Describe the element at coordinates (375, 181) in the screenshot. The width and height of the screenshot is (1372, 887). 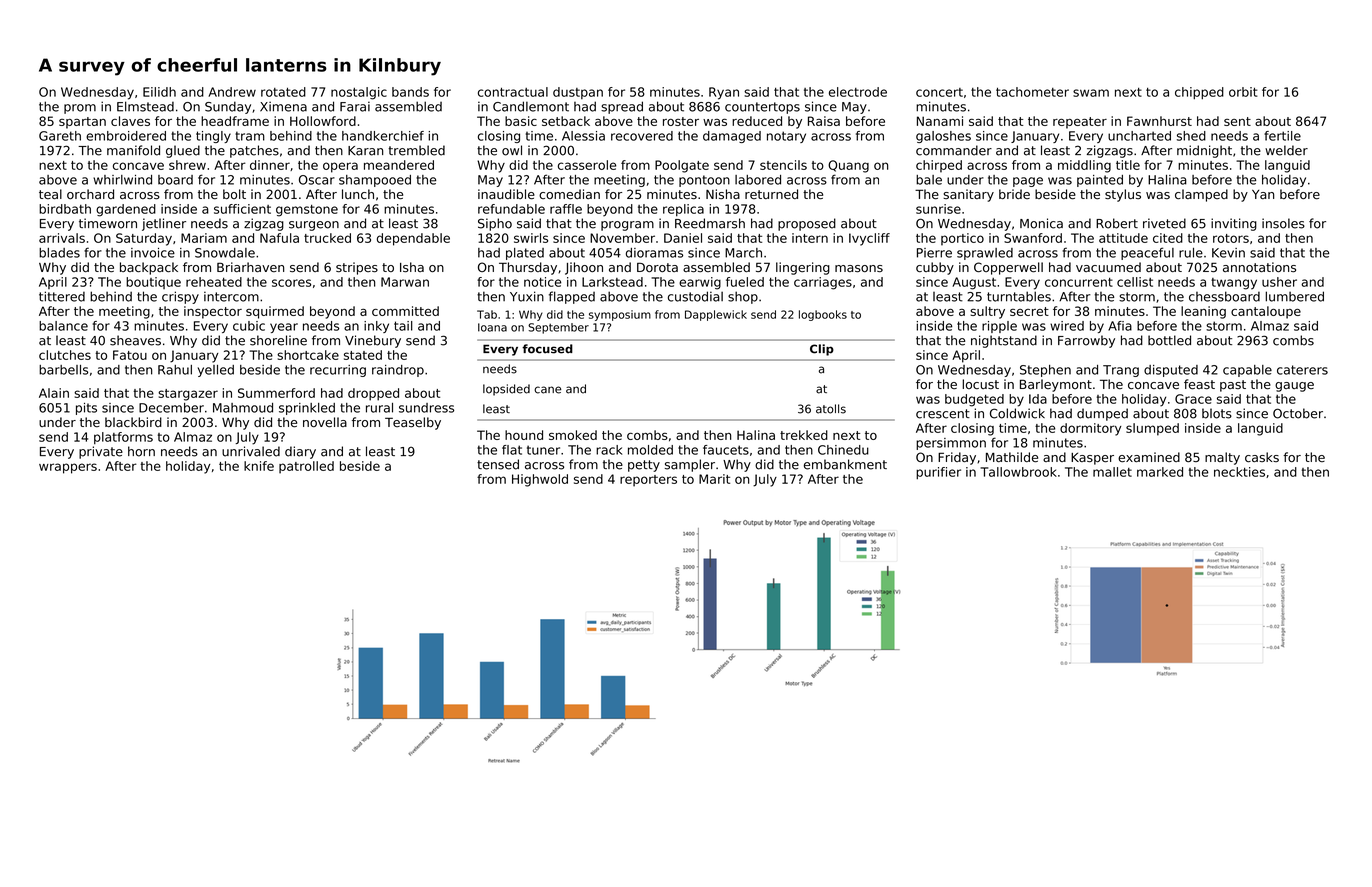
I see `shampooed` at that location.
